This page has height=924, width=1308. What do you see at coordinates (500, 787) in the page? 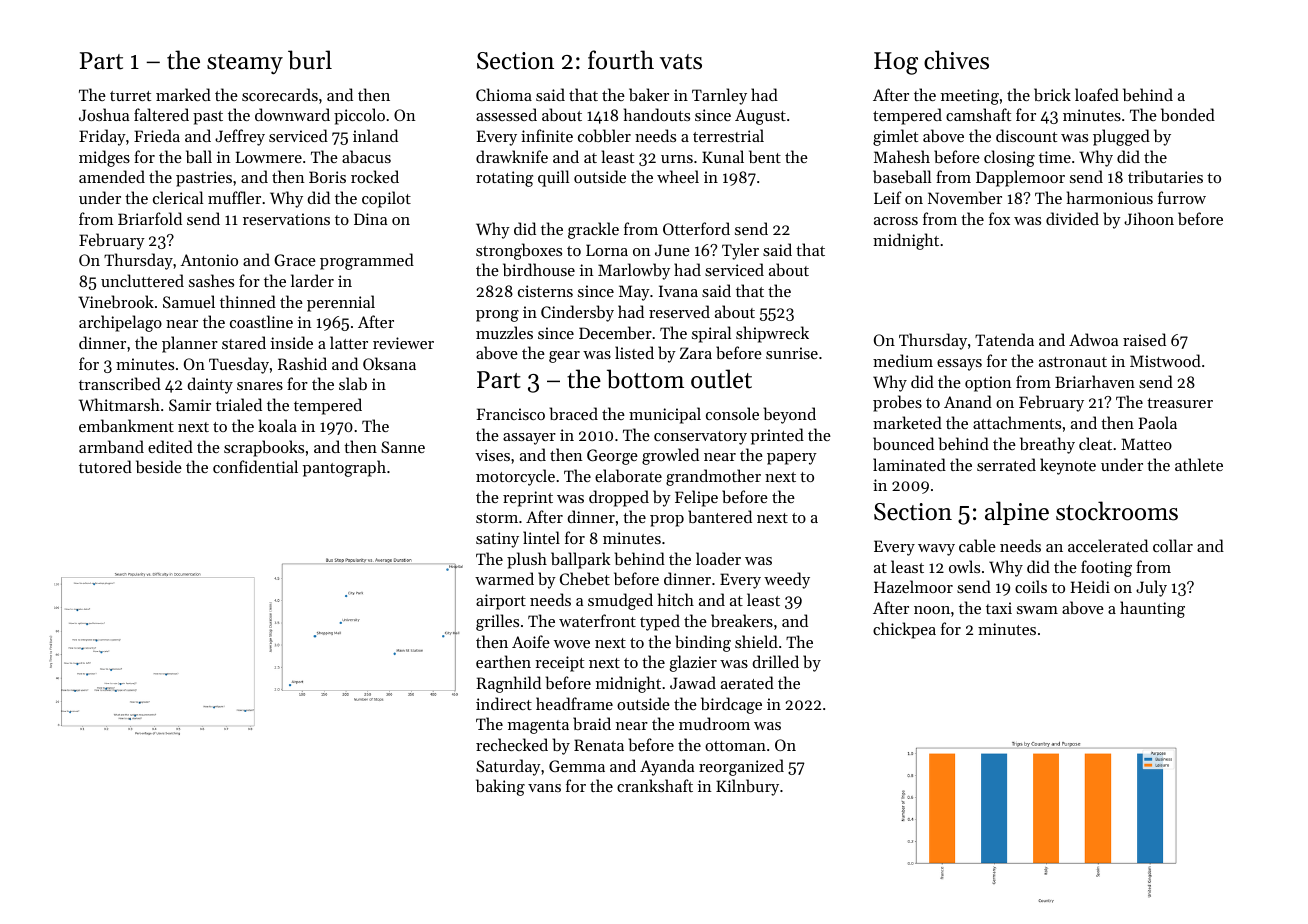
I see `baking` at bounding box center [500, 787].
